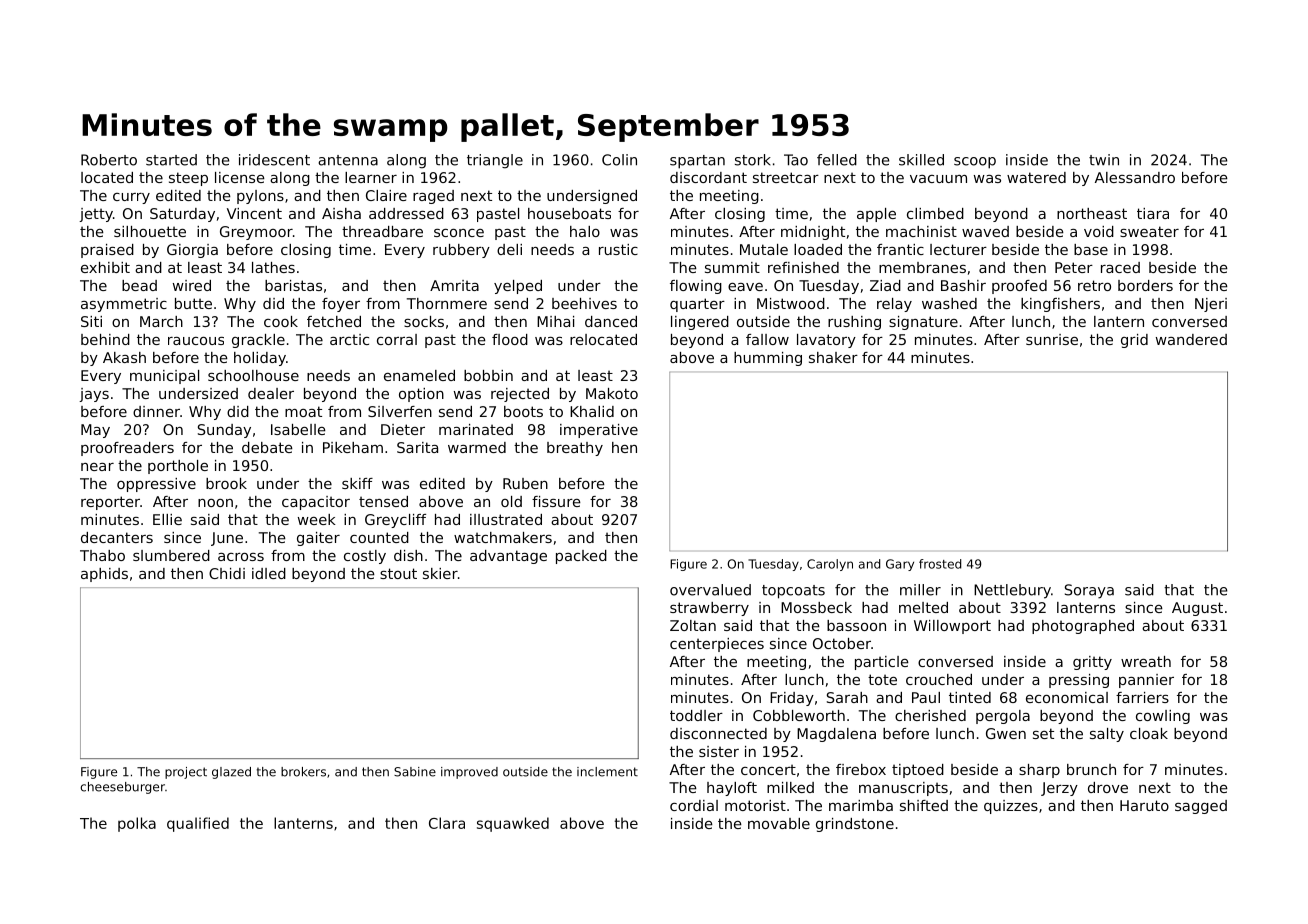 Image resolution: width=1308 pixels, height=924 pixels. I want to click on movable, so click(779, 823).
